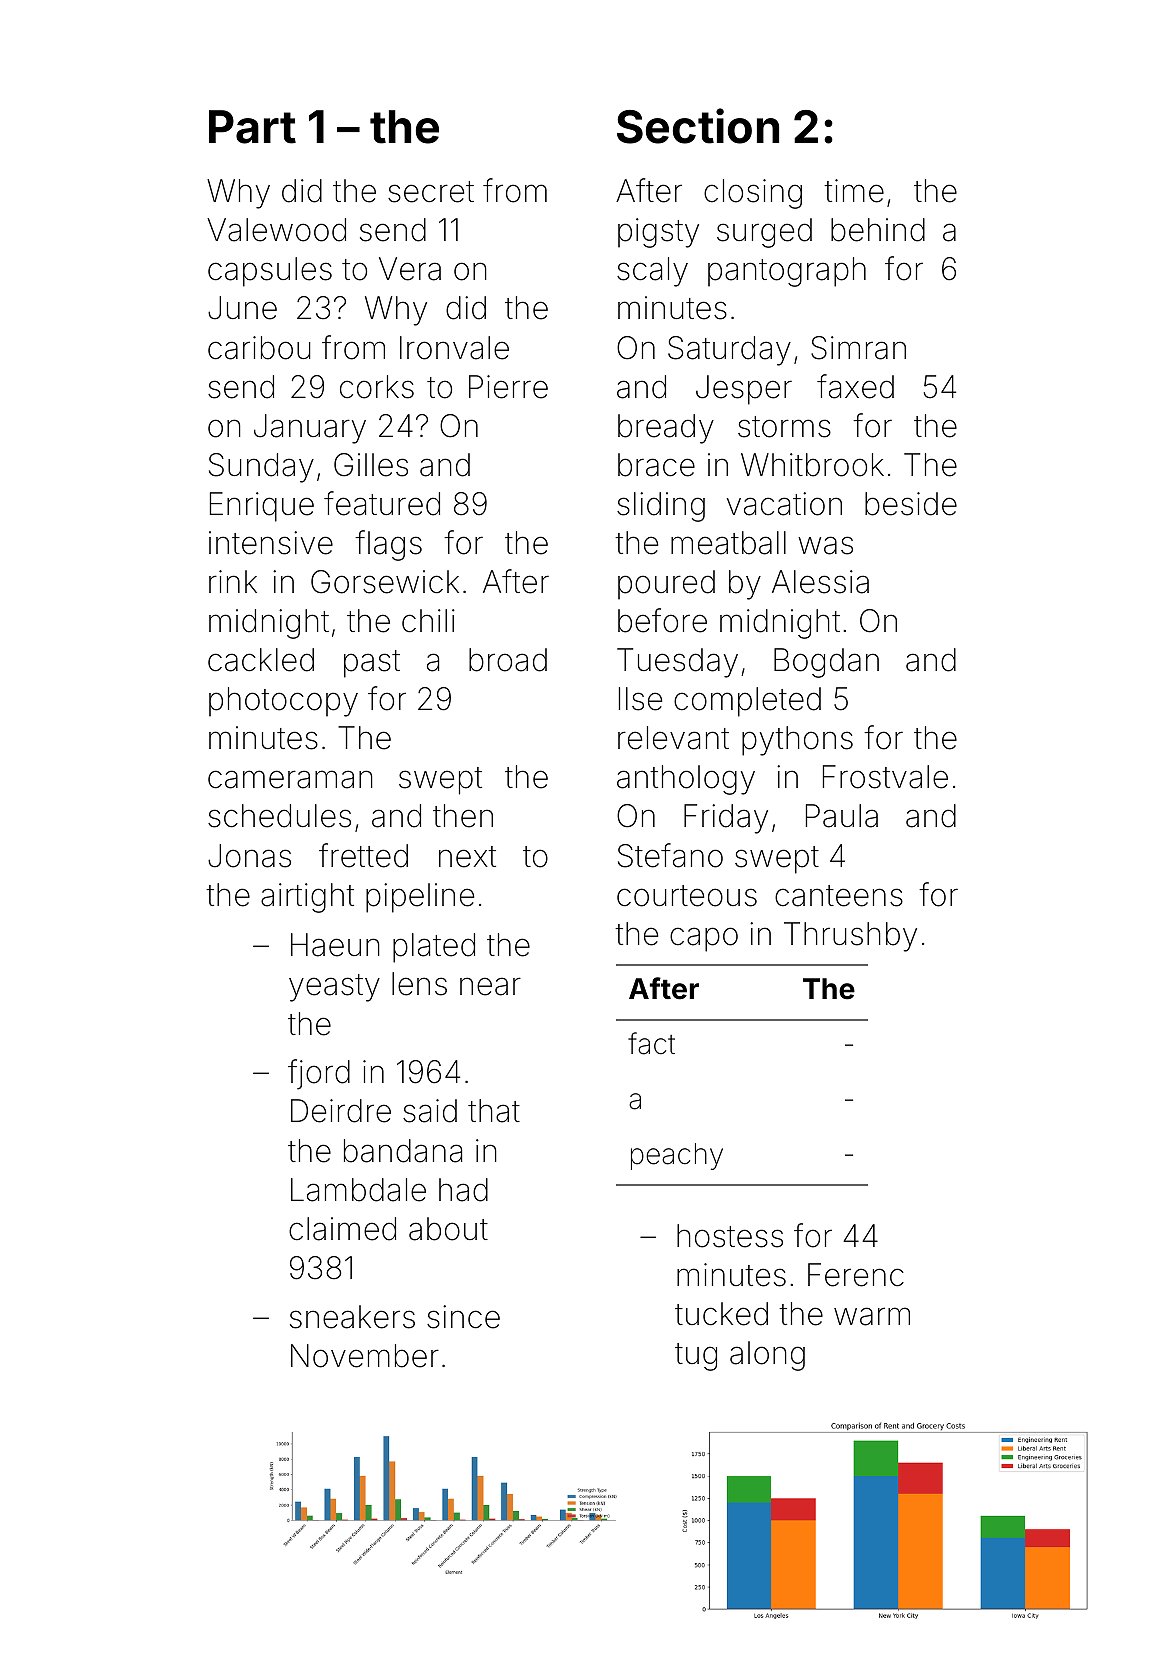 Image resolution: width=1165 pixels, height=1654 pixels. Describe the element at coordinates (885, 777) in the document. I see `Frostvale` at that location.
